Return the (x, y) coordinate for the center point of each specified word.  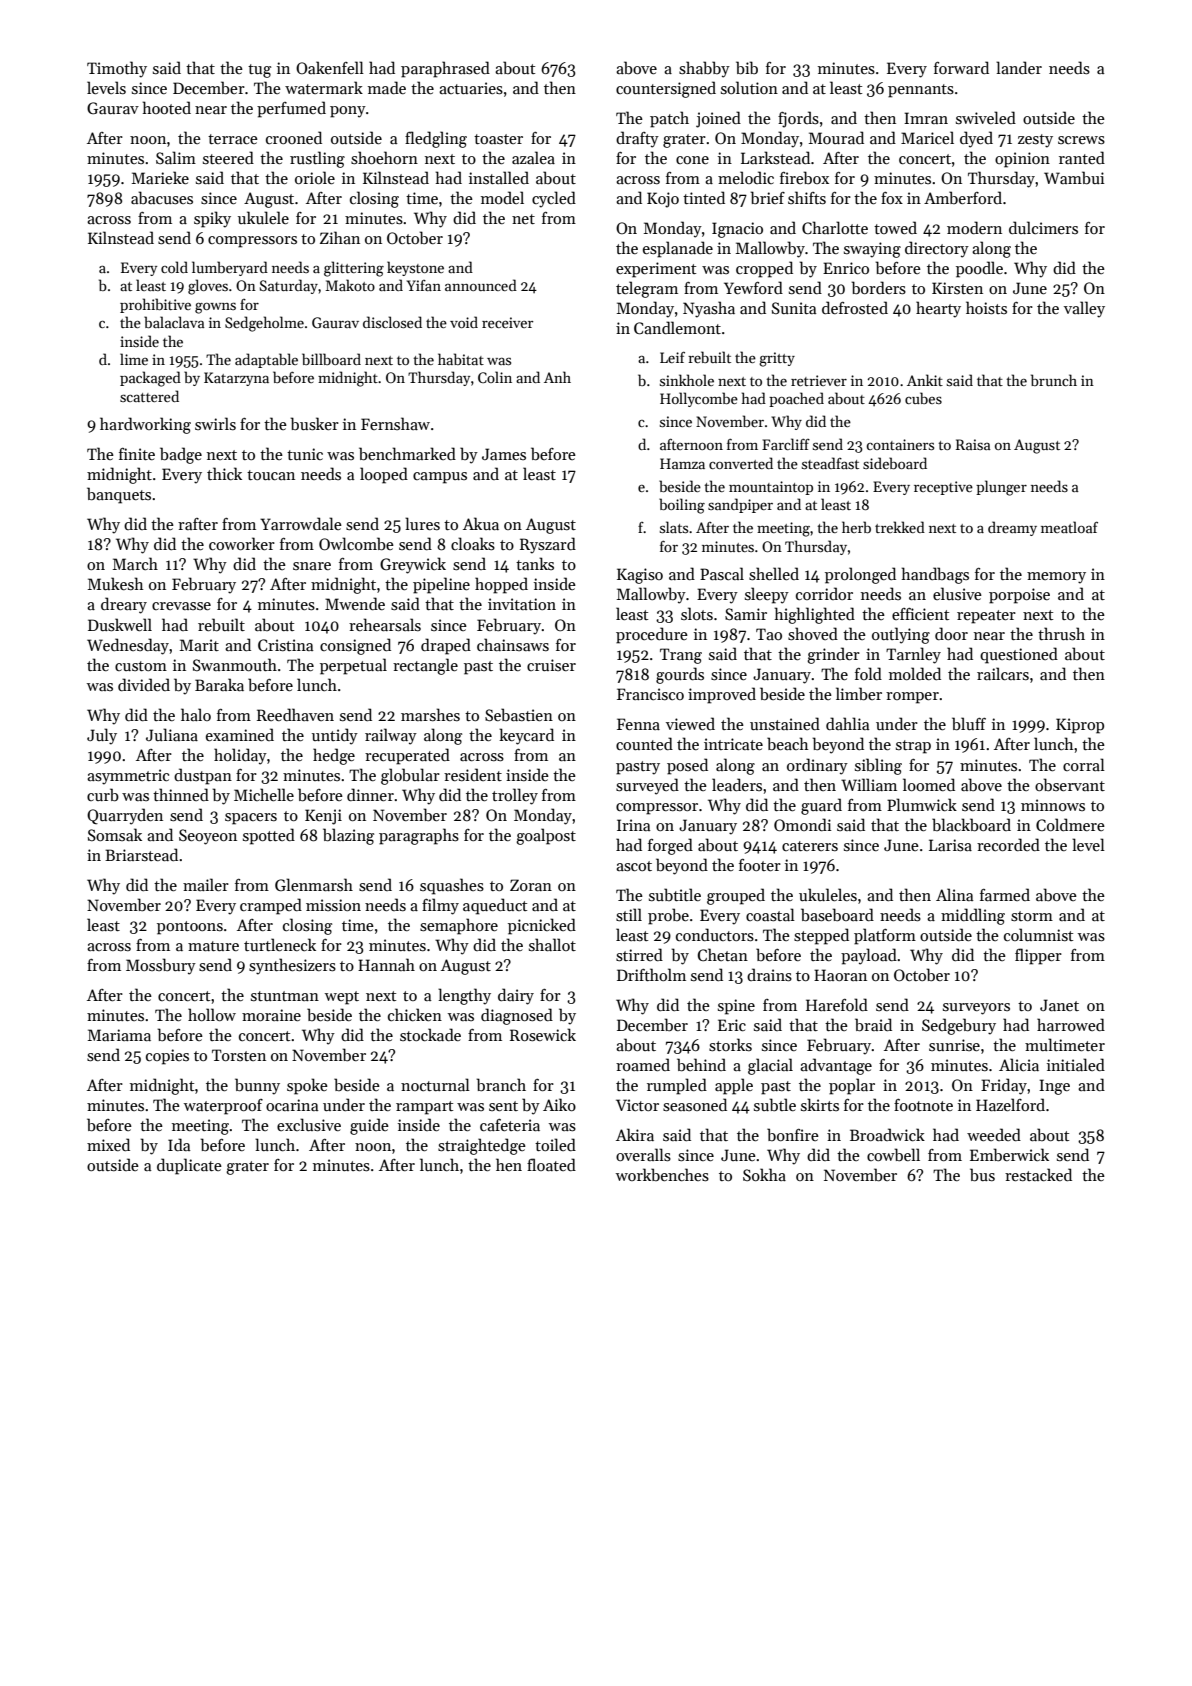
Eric (732, 1025)
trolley (515, 796)
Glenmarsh (314, 884)
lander (1019, 67)
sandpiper (740, 505)
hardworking (145, 425)
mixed (108, 1144)
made (387, 87)
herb (856, 527)
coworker (242, 543)
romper (912, 698)
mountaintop (771, 488)
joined (718, 119)
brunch (1054, 380)
